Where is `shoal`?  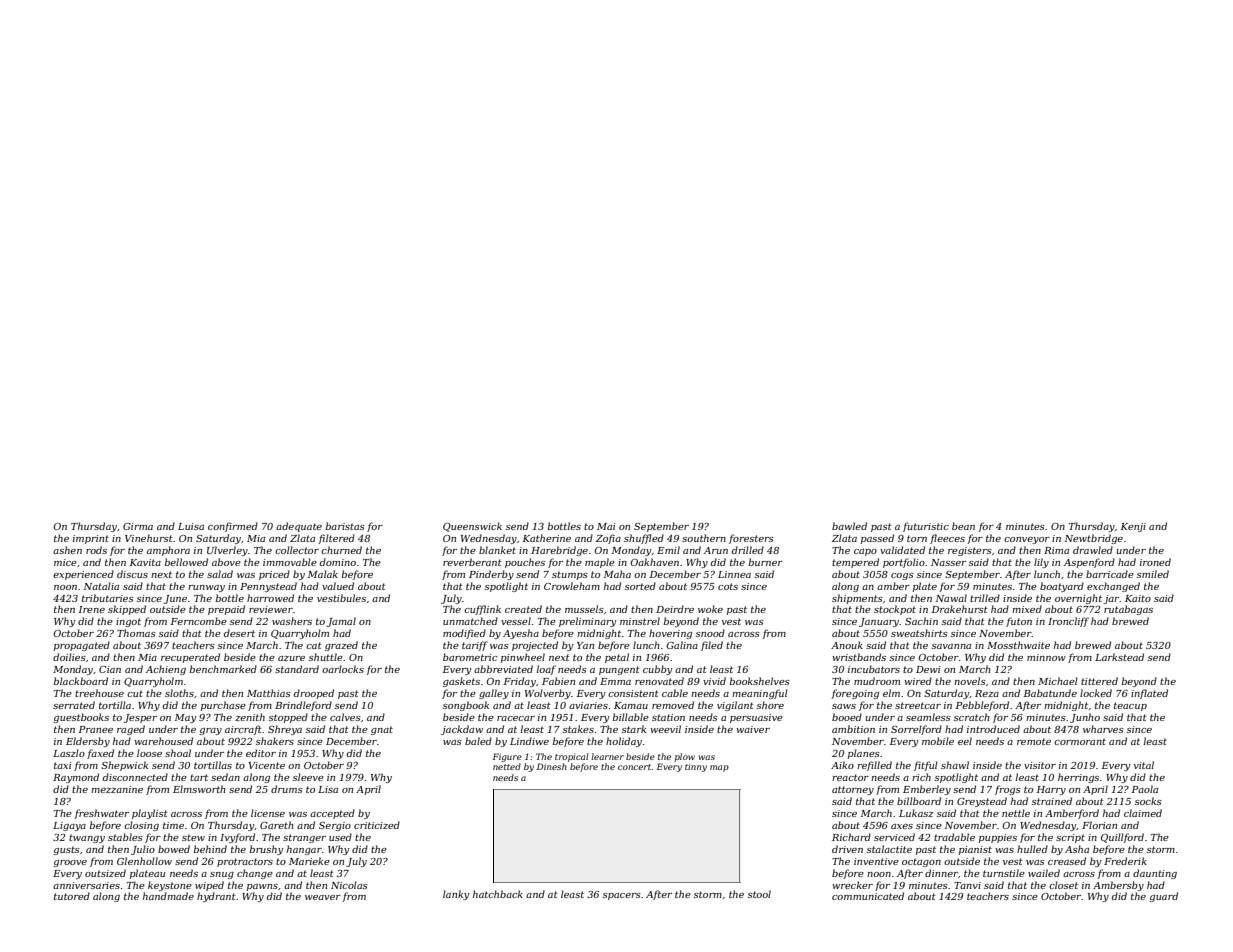
shoal is located at coordinates (178, 753).
